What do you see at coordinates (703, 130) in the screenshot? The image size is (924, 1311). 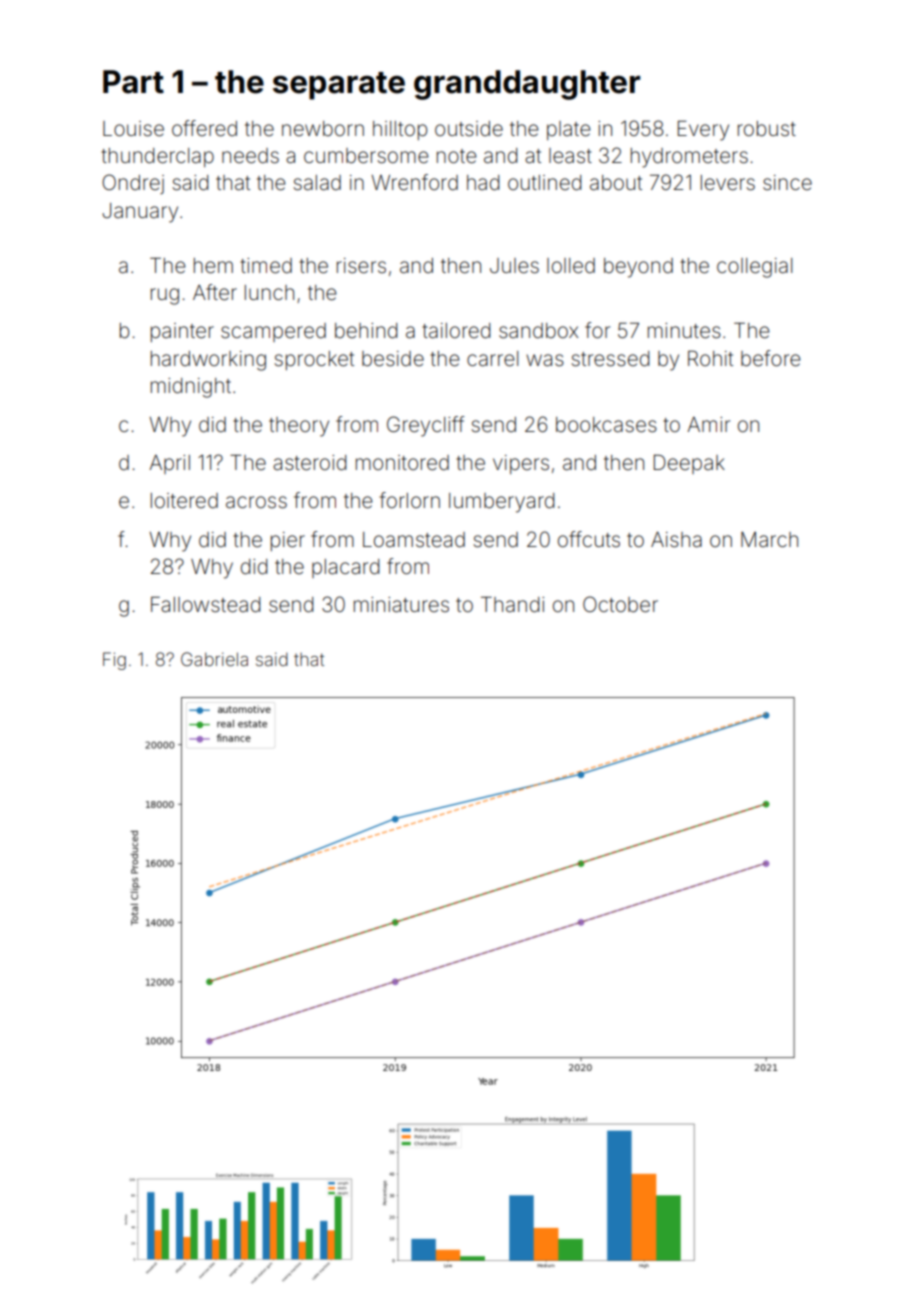 I see `Every` at bounding box center [703, 130].
